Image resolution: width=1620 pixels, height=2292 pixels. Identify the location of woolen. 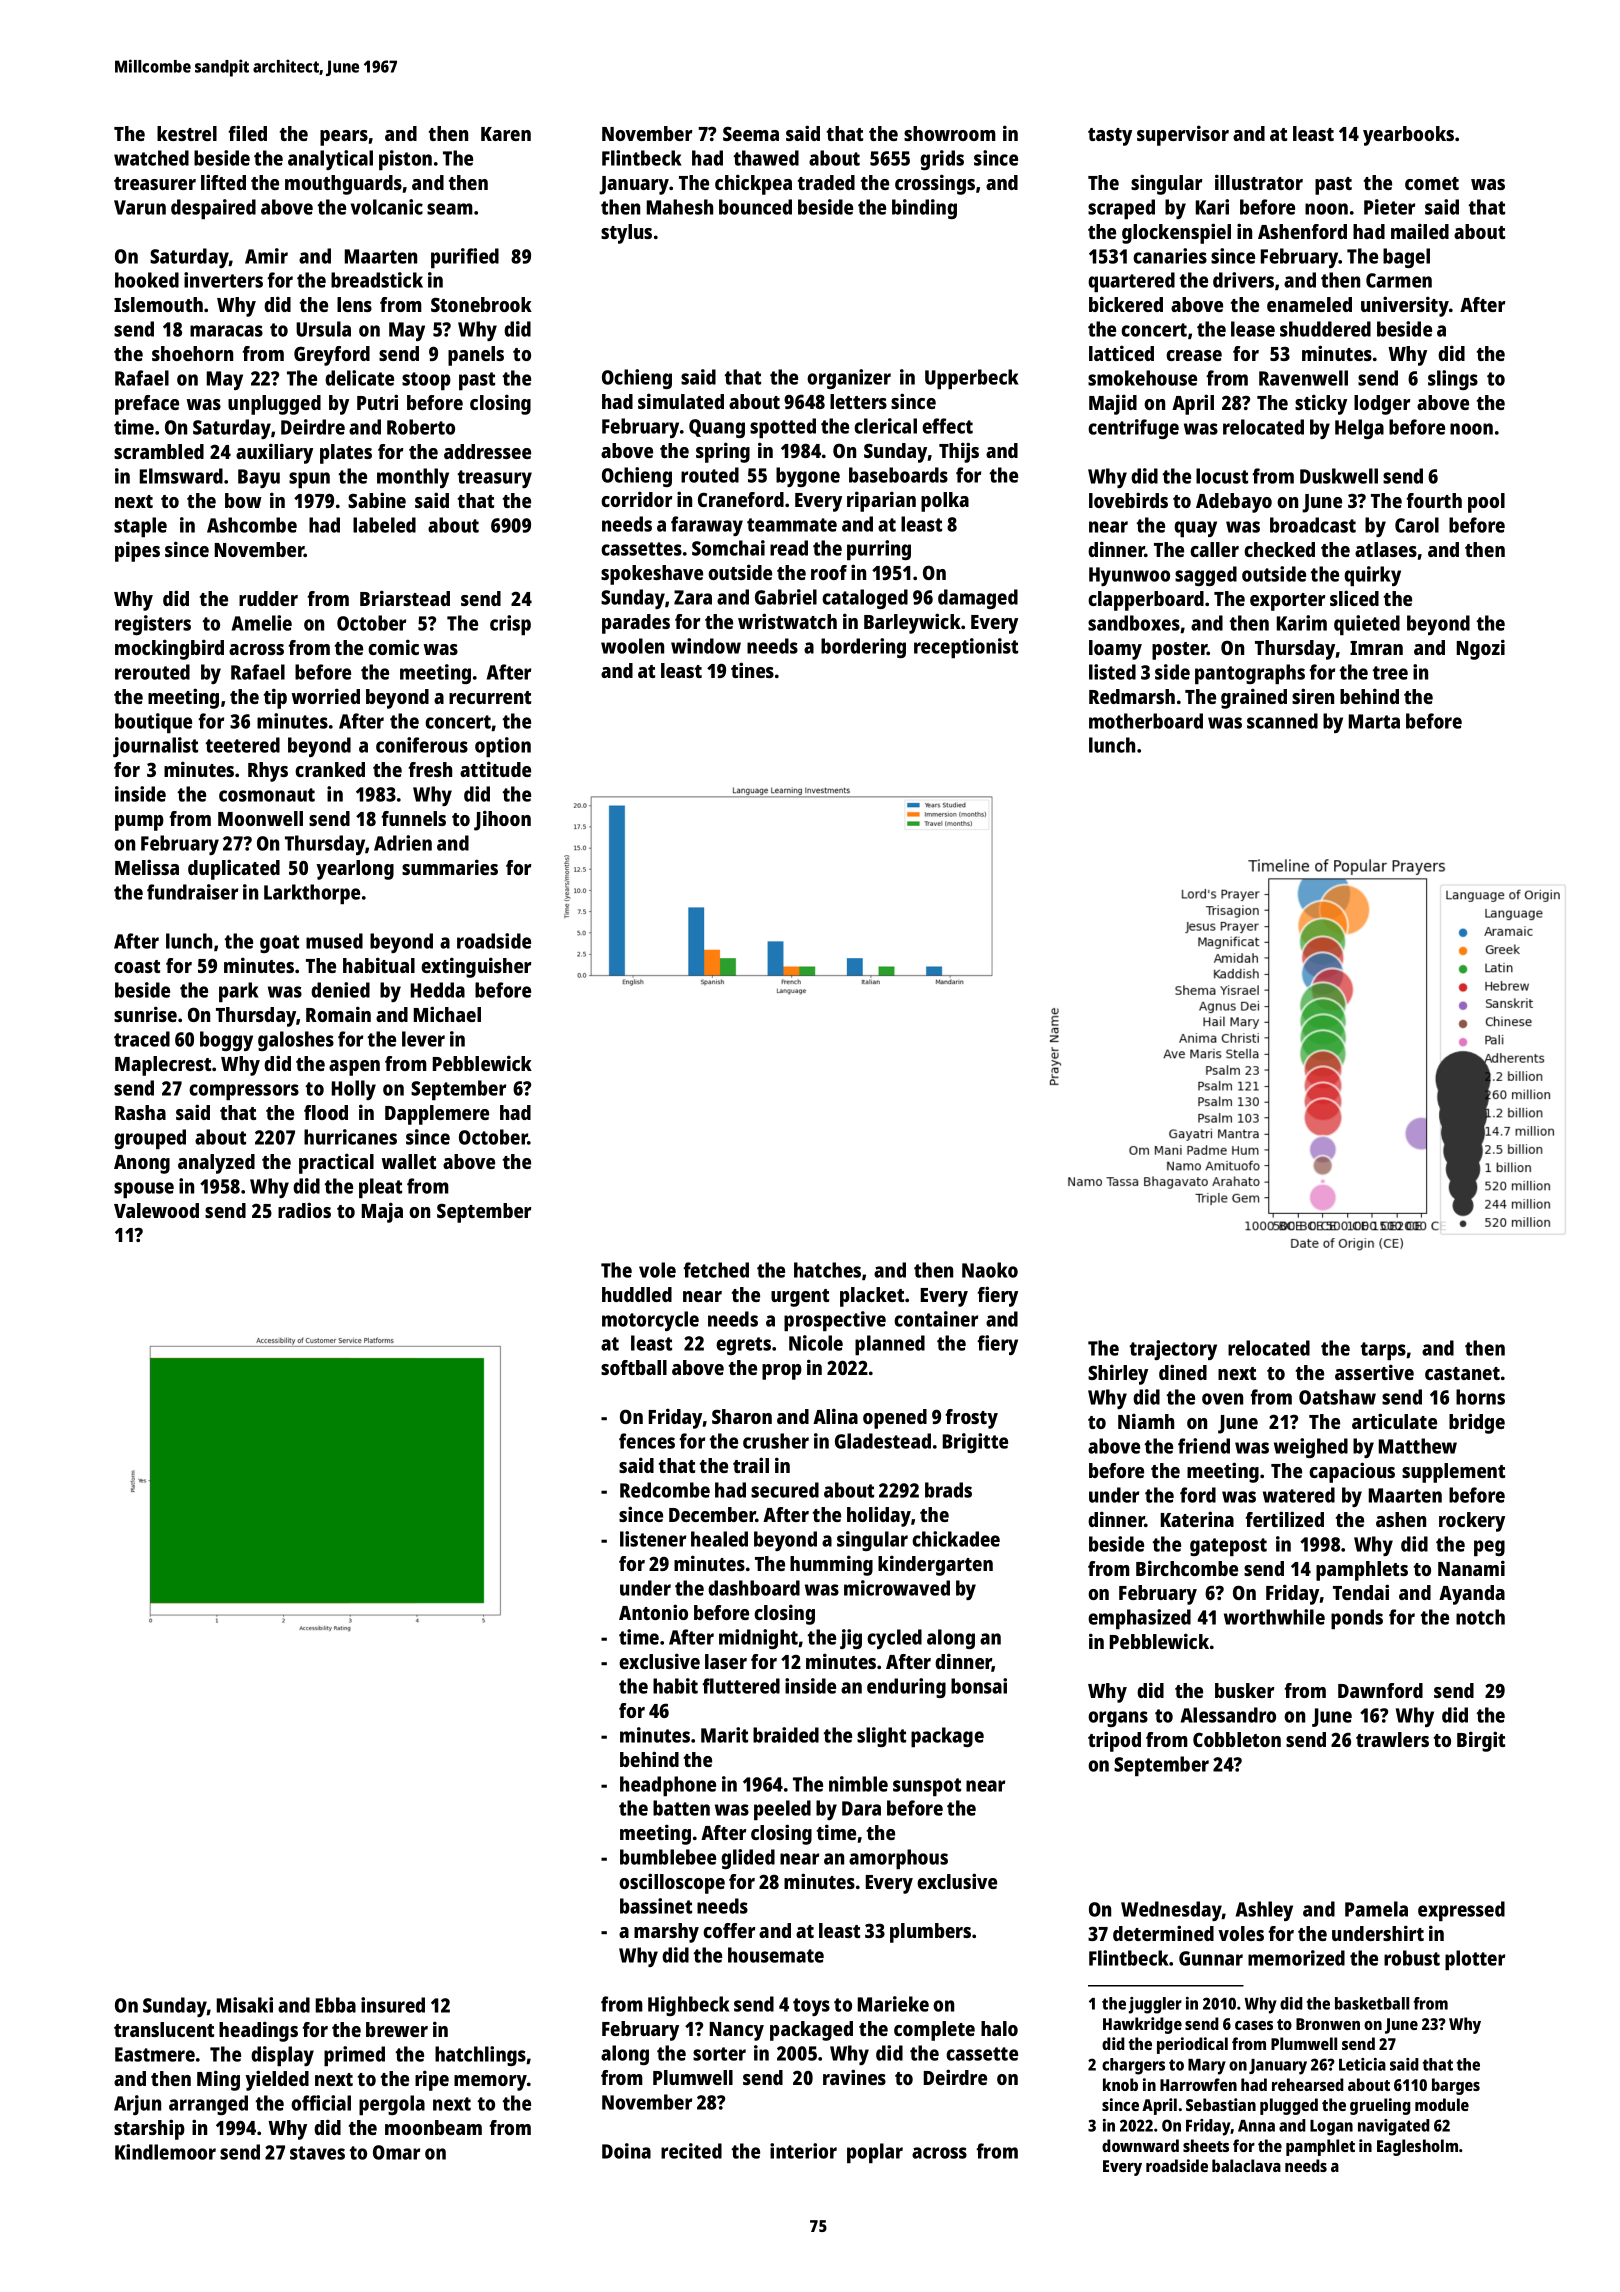
(632, 646).
